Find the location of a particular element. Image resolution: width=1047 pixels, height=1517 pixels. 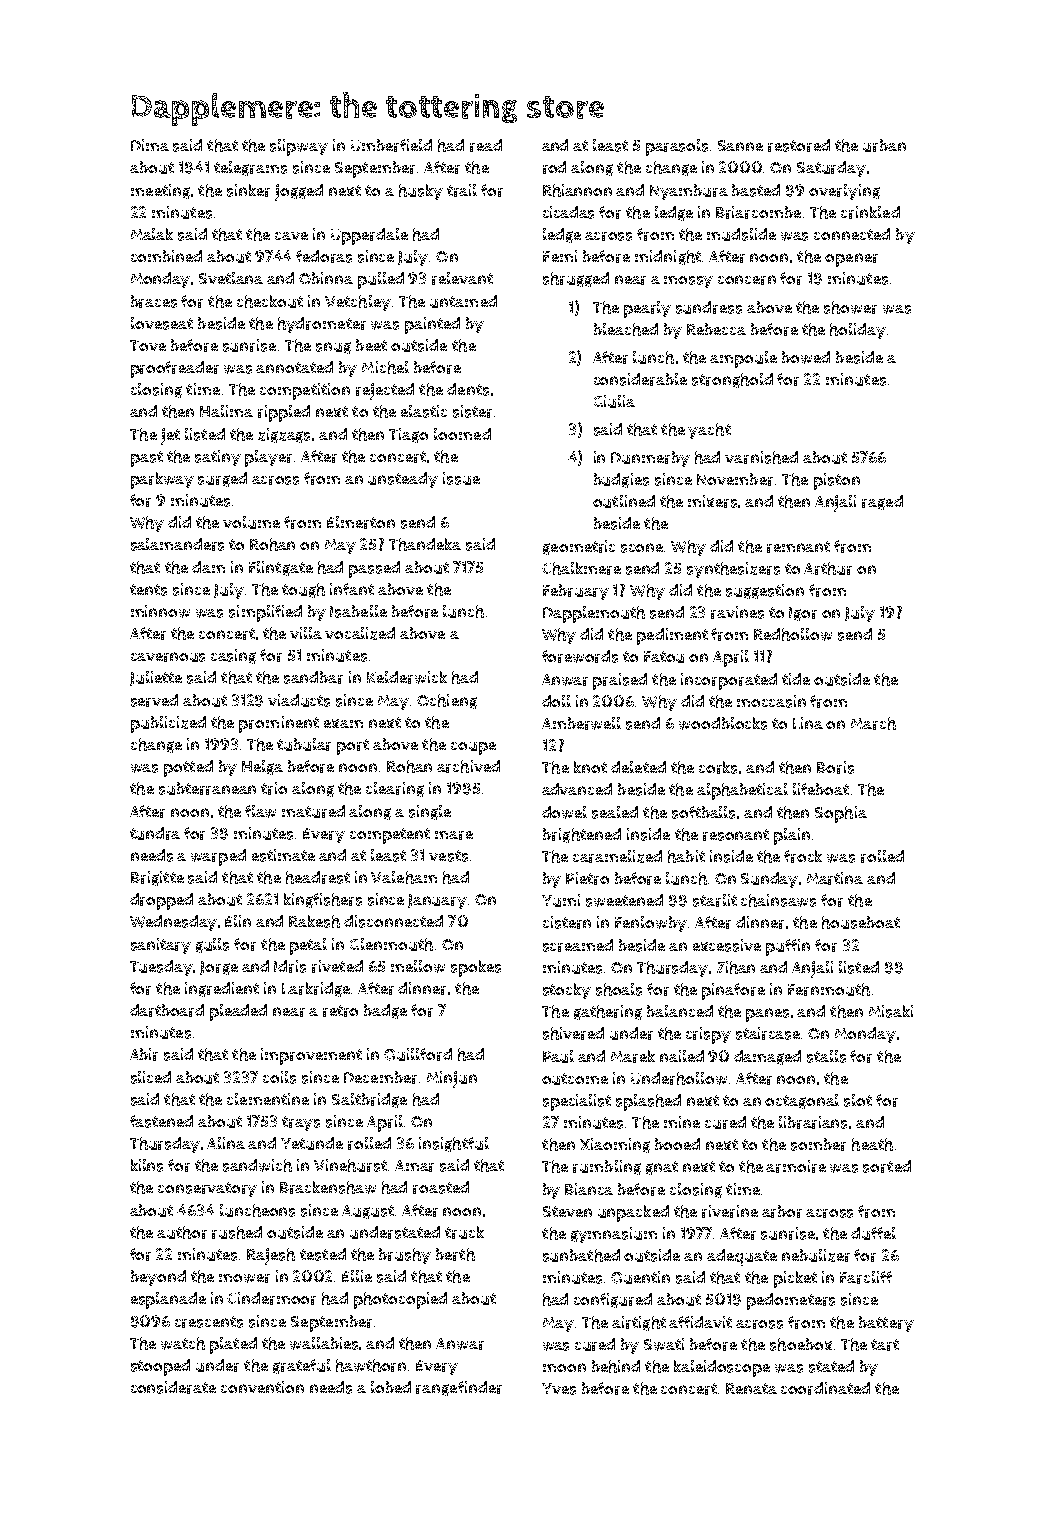

tundra is located at coordinates (155, 833).
